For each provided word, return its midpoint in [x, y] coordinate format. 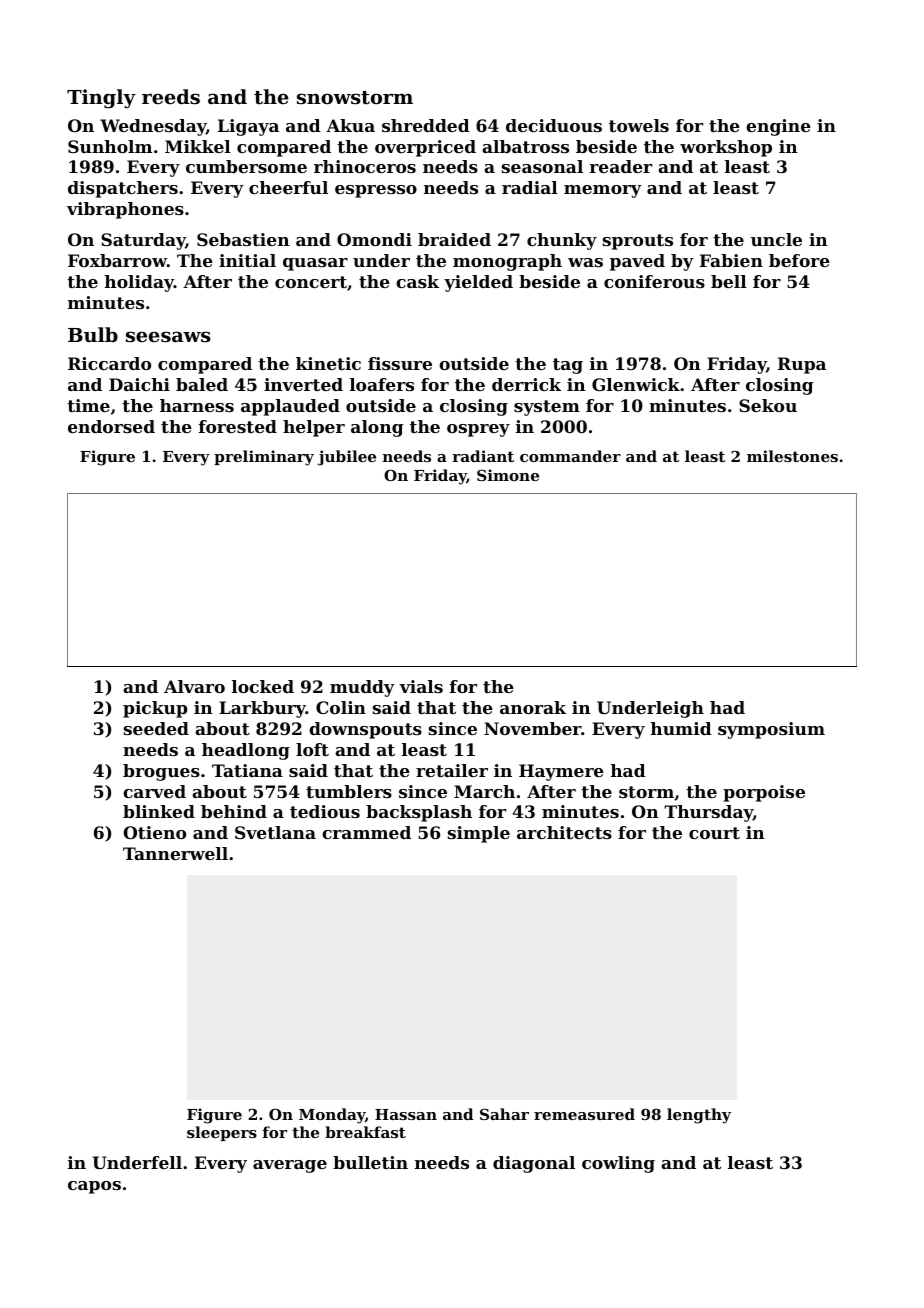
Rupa [802, 365]
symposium [771, 730]
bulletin [370, 1162]
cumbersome [246, 166]
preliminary [264, 458]
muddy [362, 688]
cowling [618, 1164]
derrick [526, 384]
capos [94, 1187]
